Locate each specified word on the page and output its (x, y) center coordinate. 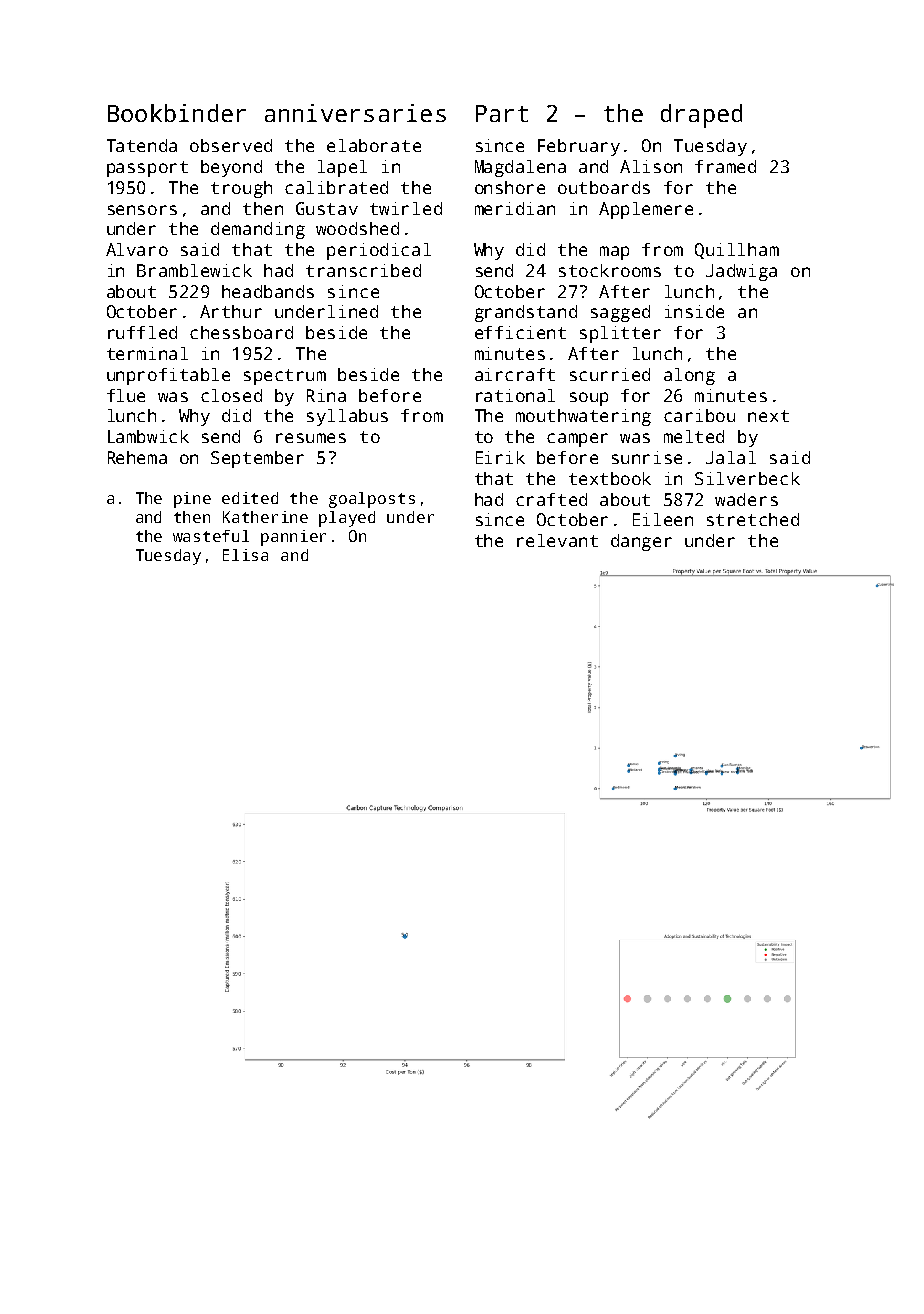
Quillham (737, 251)
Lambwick (148, 436)
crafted (551, 499)
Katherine (265, 517)
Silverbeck (747, 478)
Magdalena (520, 168)
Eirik (500, 457)
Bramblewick (194, 270)
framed (725, 166)
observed (231, 145)
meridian (515, 208)
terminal (147, 353)
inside (694, 311)
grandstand (526, 313)
